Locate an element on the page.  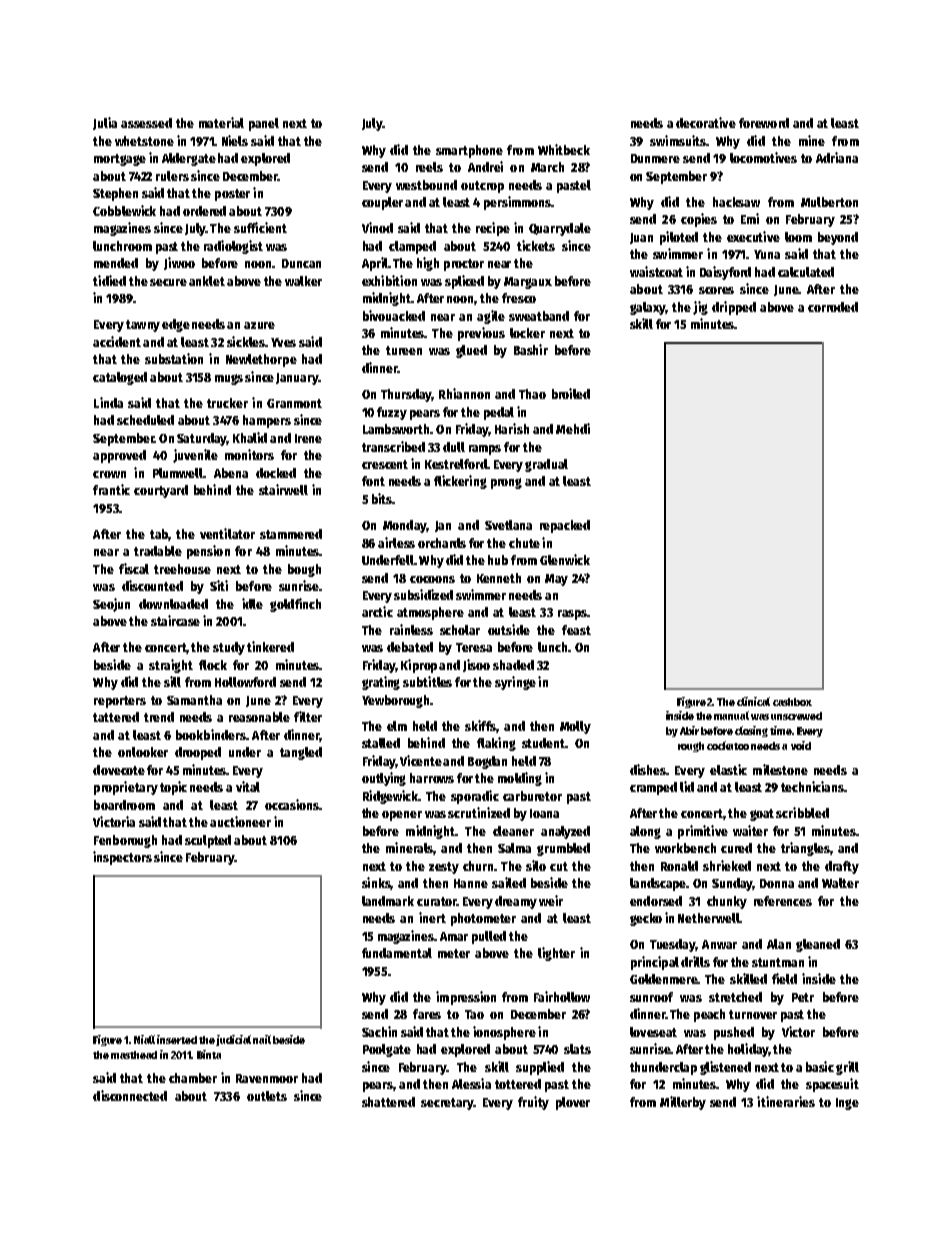
Mehdi is located at coordinates (573, 428).
